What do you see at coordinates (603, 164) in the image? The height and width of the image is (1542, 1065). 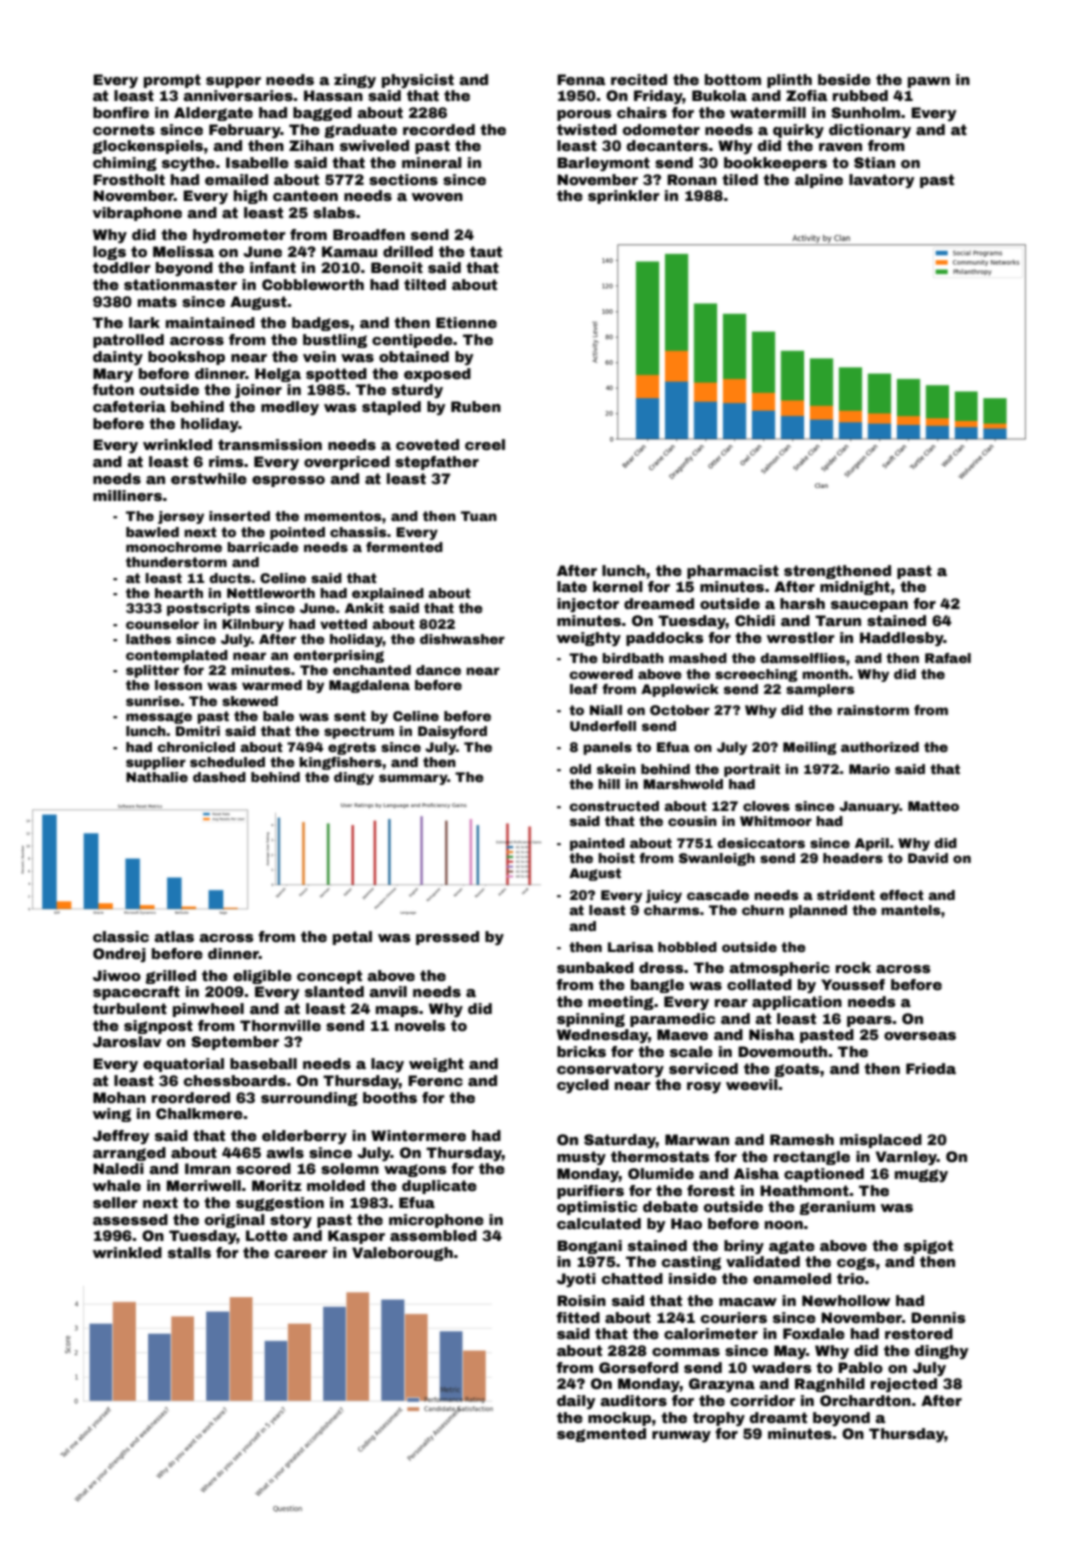 I see `Barleymont` at bounding box center [603, 164].
